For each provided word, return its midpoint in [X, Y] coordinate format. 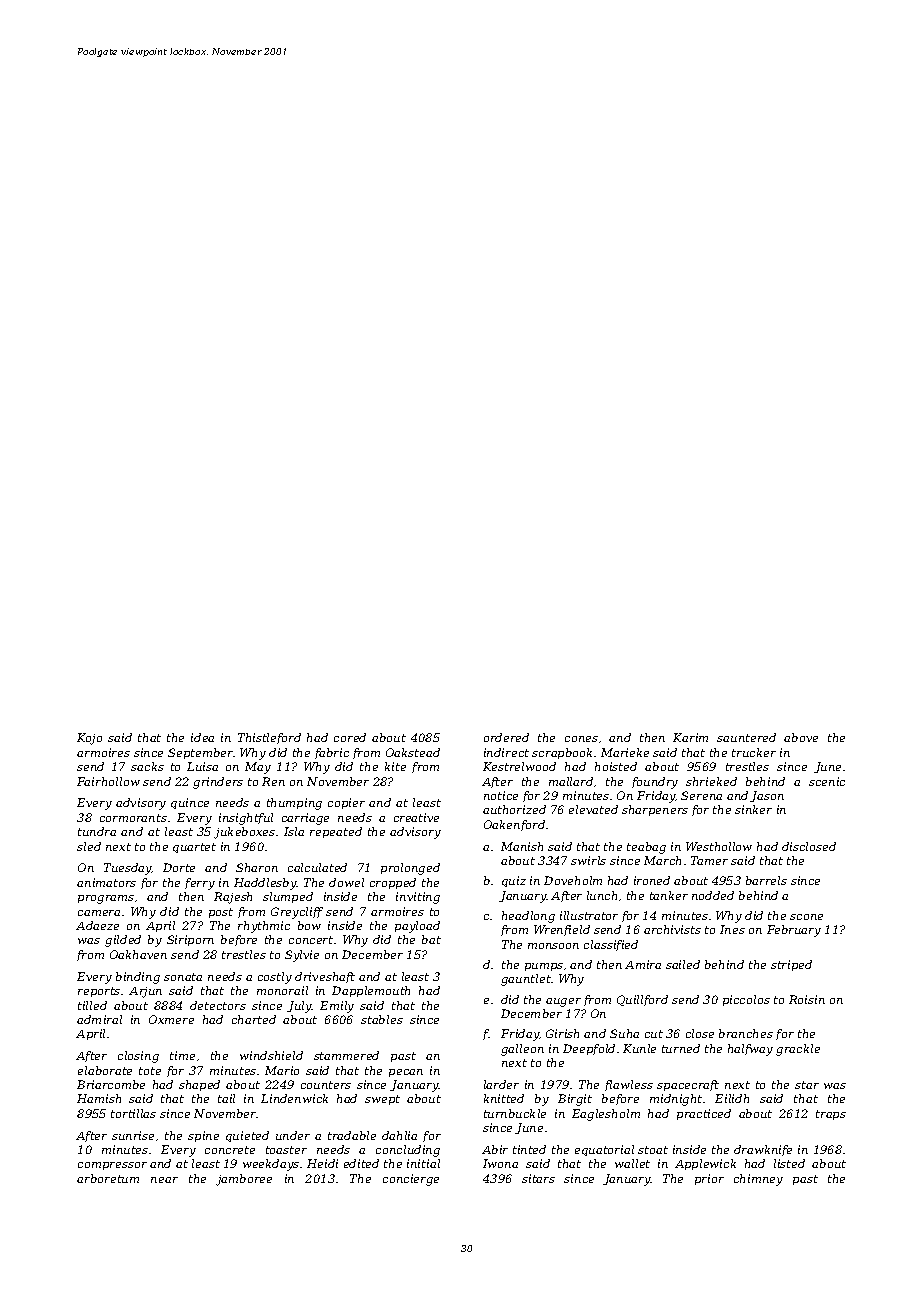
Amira [643, 964]
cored [350, 737]
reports [99, 992]
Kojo [89, 739]
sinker [753, 809]
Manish [522, 846]
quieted [247, 1136]
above [801, 737]
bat [431, 939]
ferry [200, 884]
